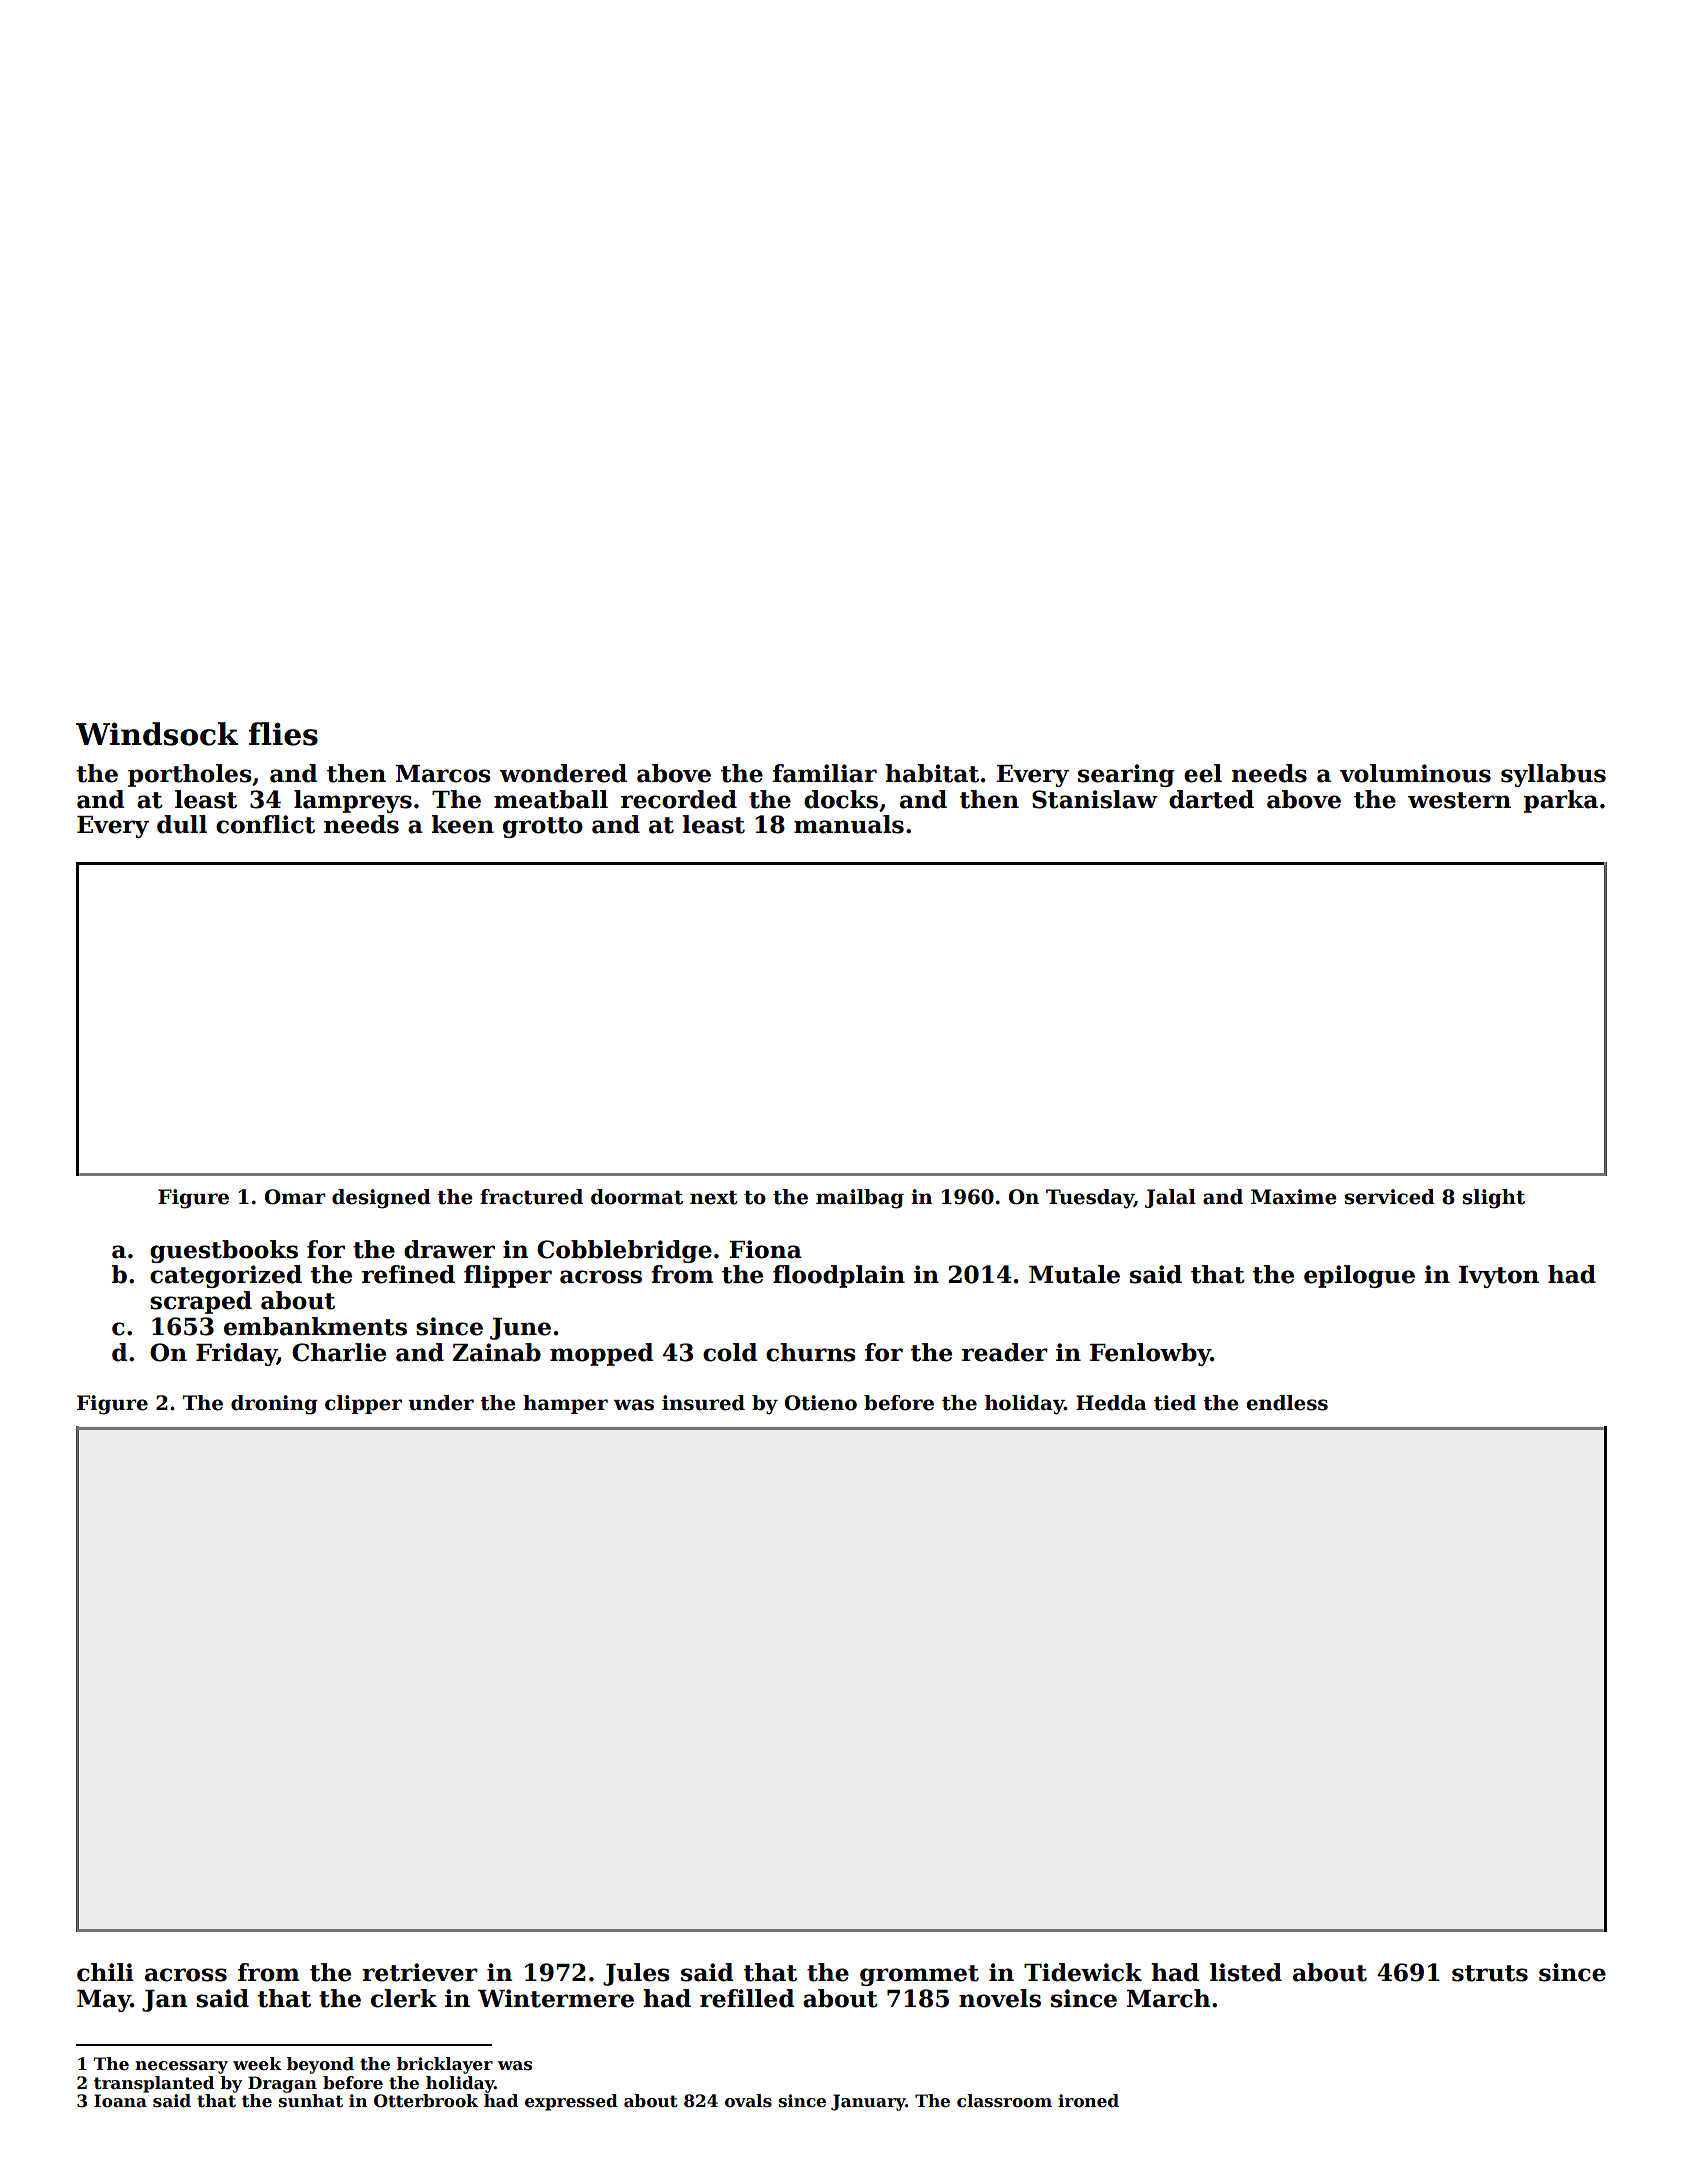 Image resolution: width=1683 pixels, height=2178 pixels. Describe the element at coordinates (849, 824) in the page. I see `manuals` at that location.
